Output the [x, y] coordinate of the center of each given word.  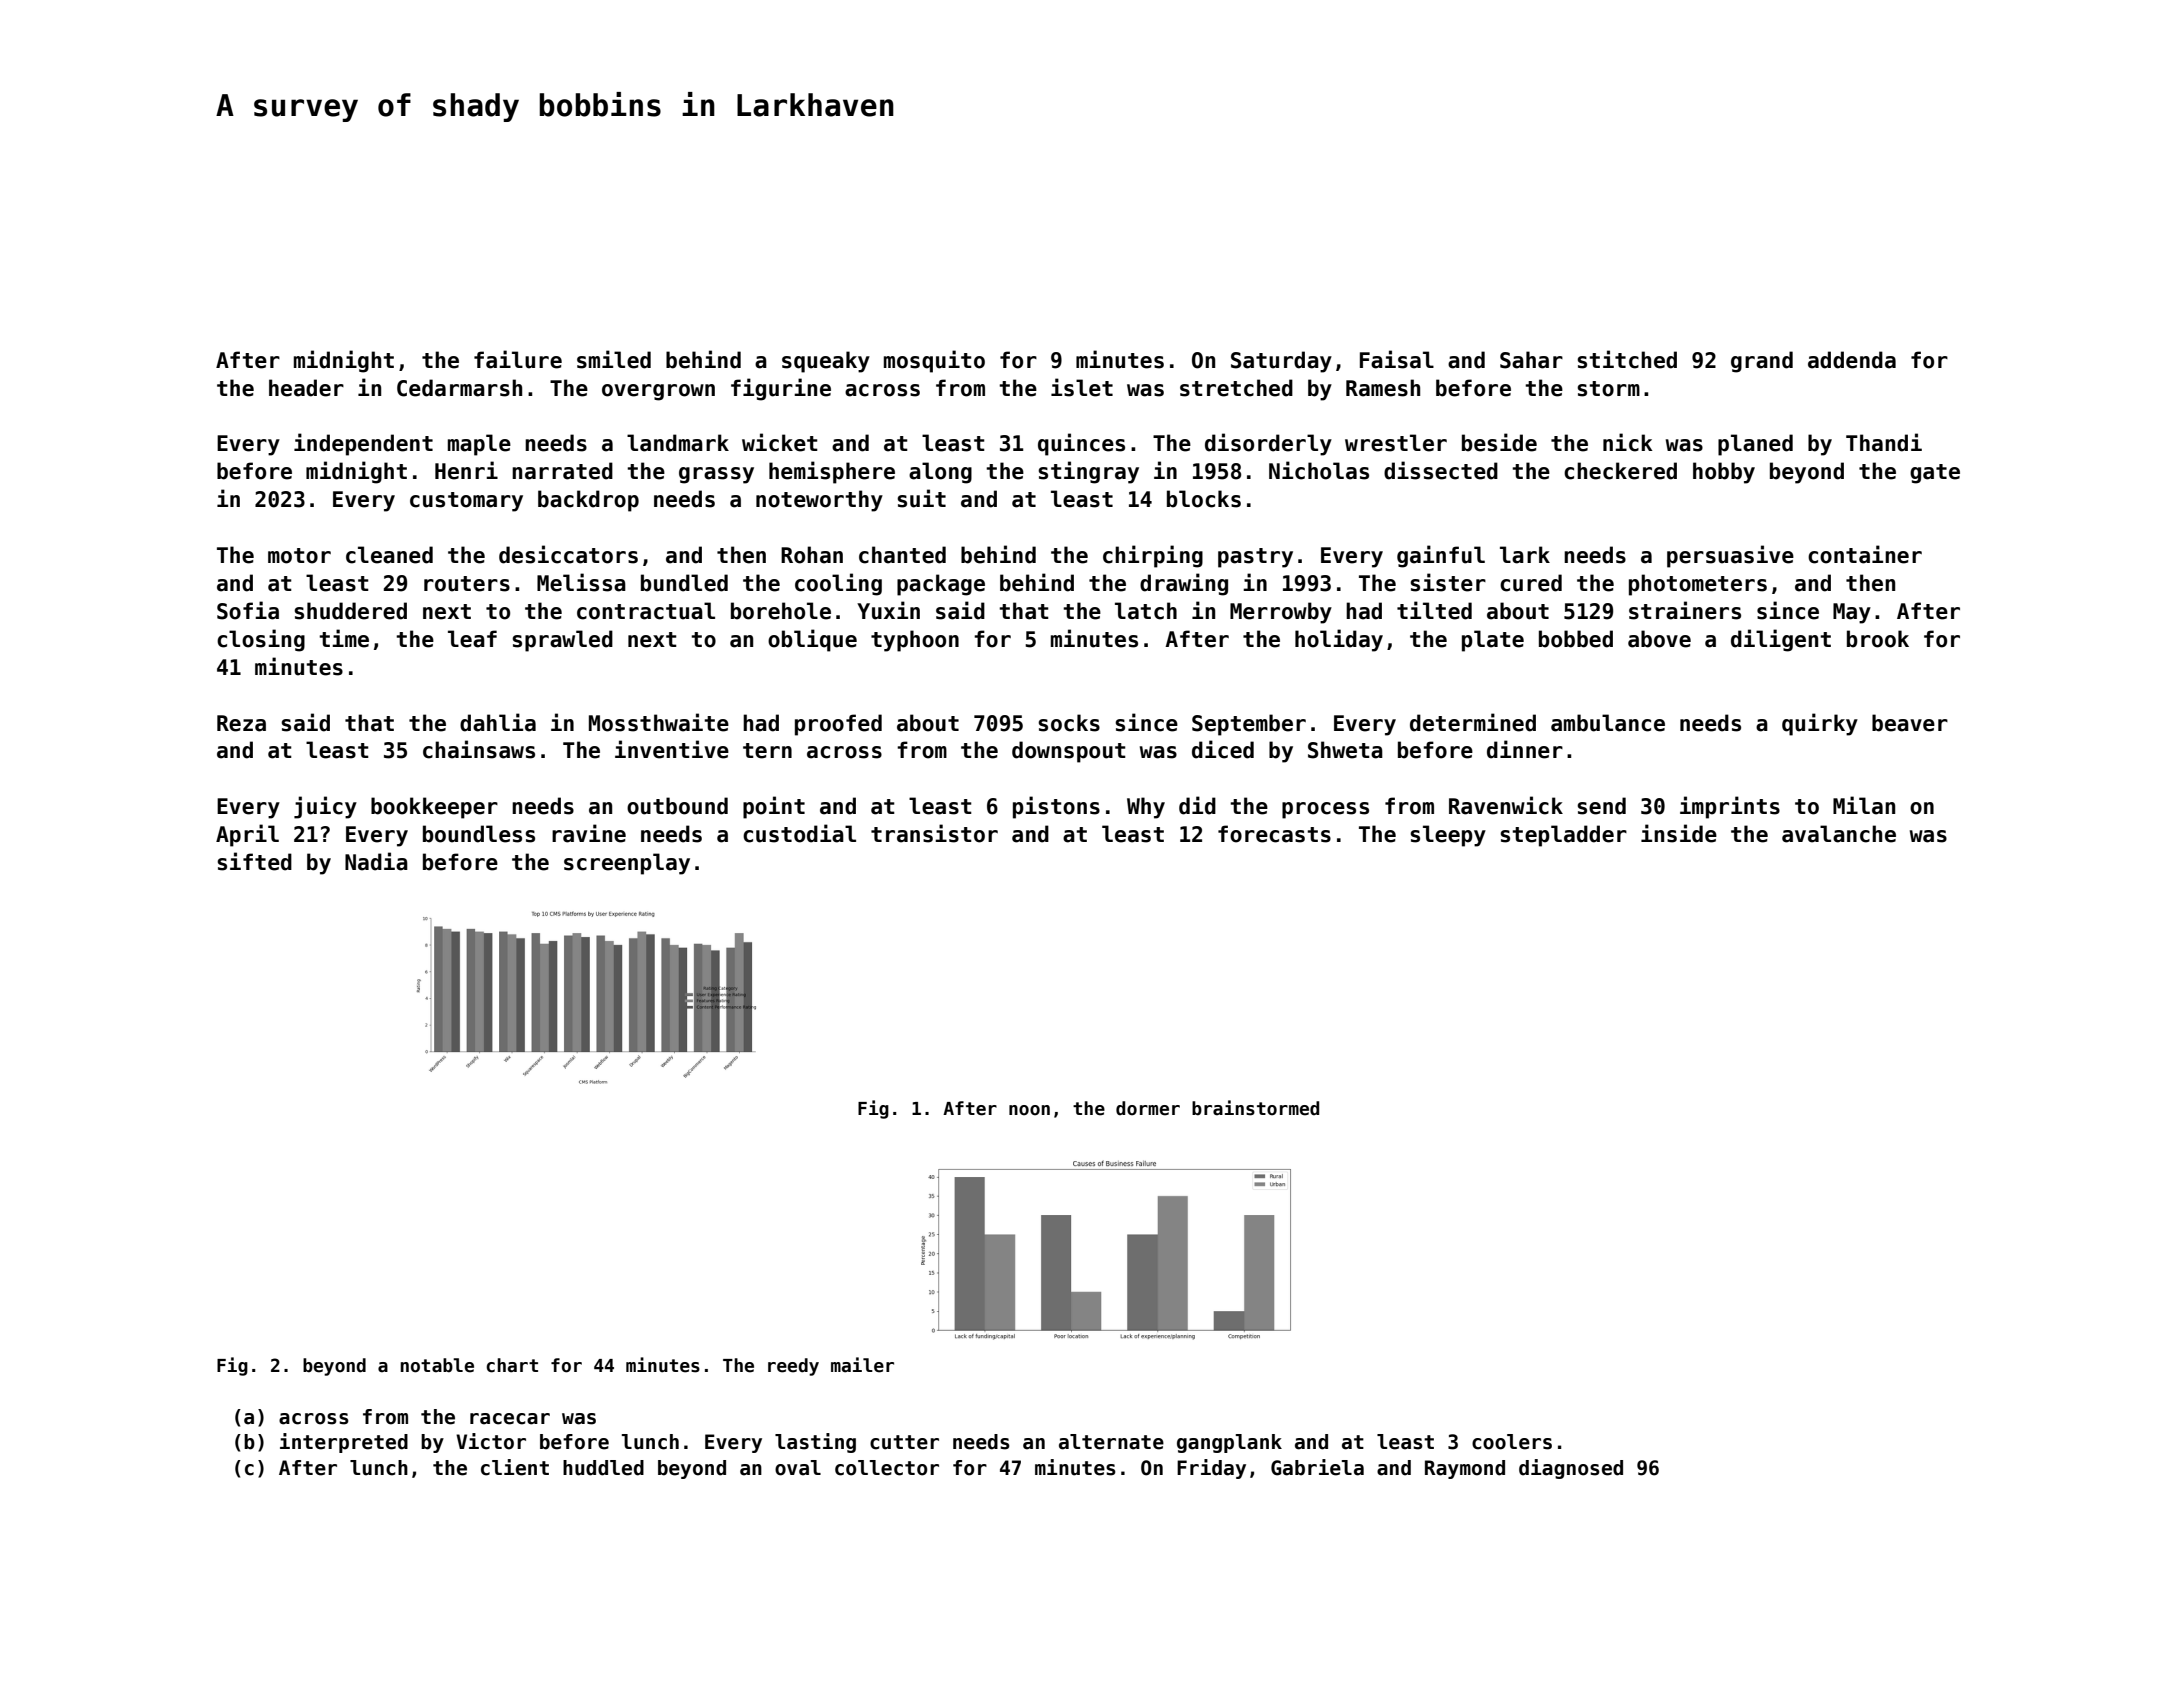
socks [1069, 723]
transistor [934, 833]
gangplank [1229, 1443]
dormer [1148, 1108]
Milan [1864, 805]
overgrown [658, 392]
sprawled [562, 641]
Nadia [376, 861]
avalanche [1839, 834]
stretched [1236, 388]
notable [437, 1365]
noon [1029, 1110]
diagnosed [1571, 1469]
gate [1935, 474]
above [1659, 639]
